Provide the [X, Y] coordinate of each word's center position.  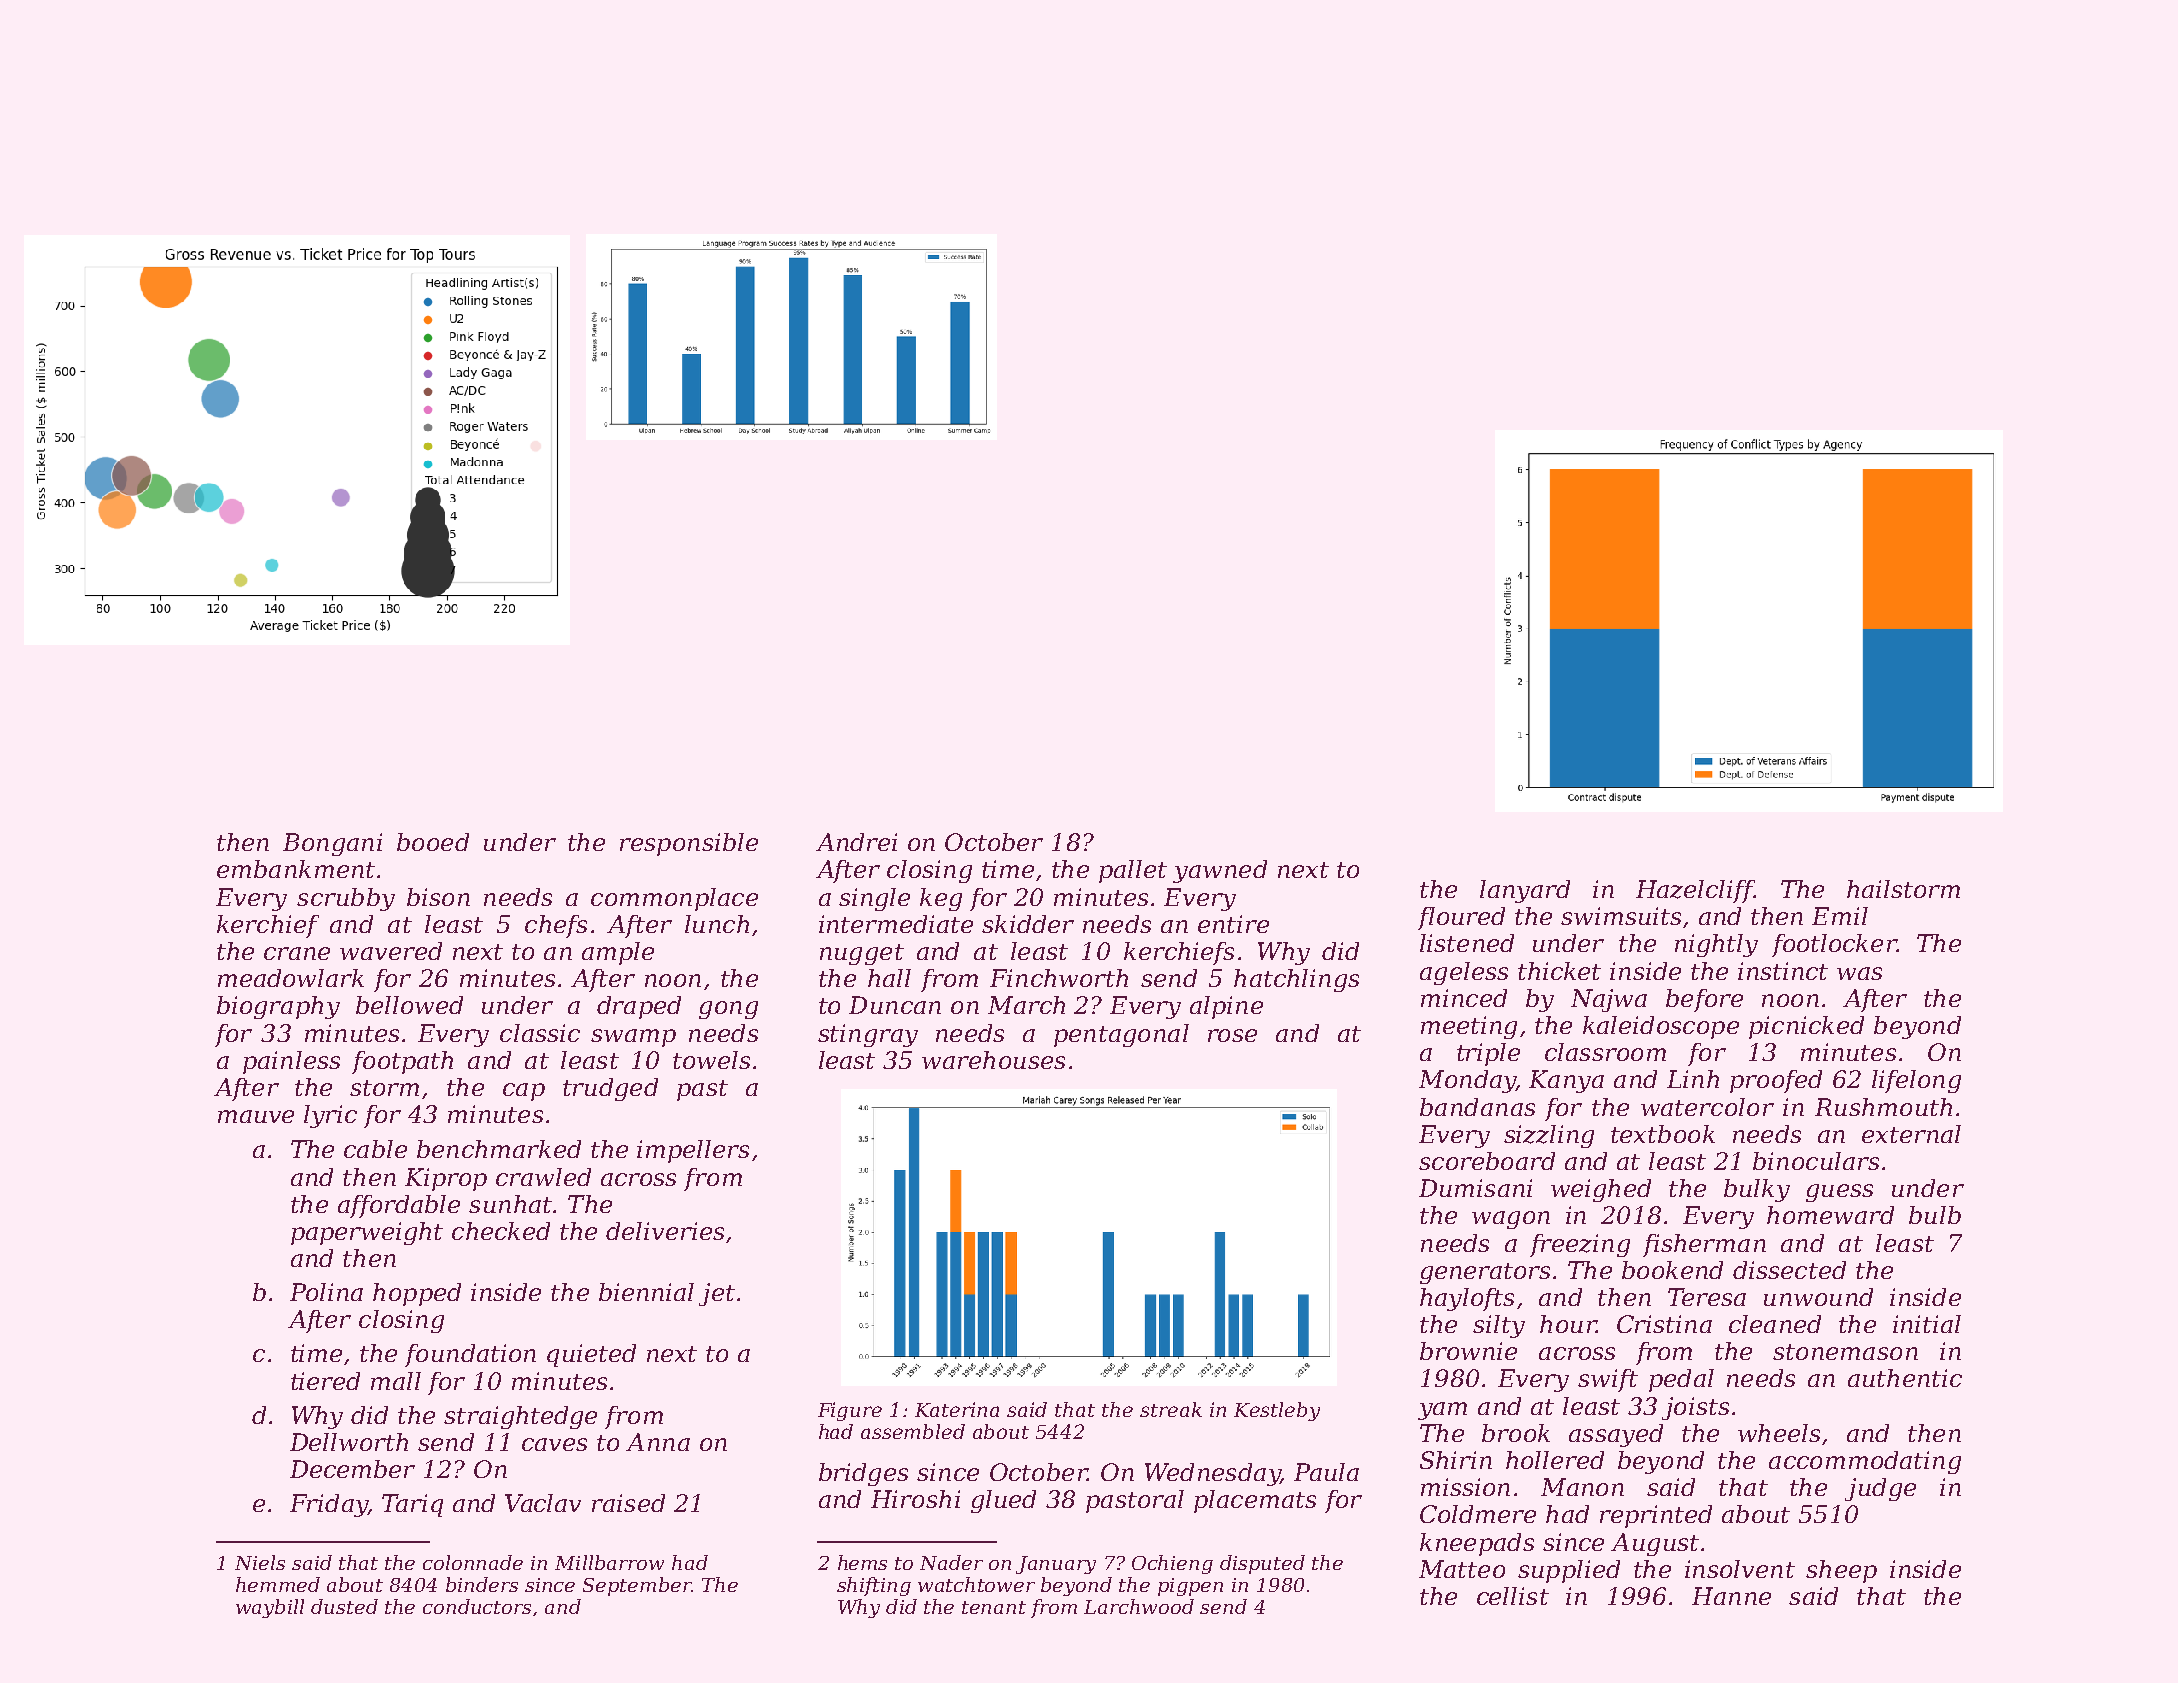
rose [1232, 1035]
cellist [1513, 1596]
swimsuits [1621, 916]
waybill [270, 1608]
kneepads [1477, 1544]
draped [639, 1007]
